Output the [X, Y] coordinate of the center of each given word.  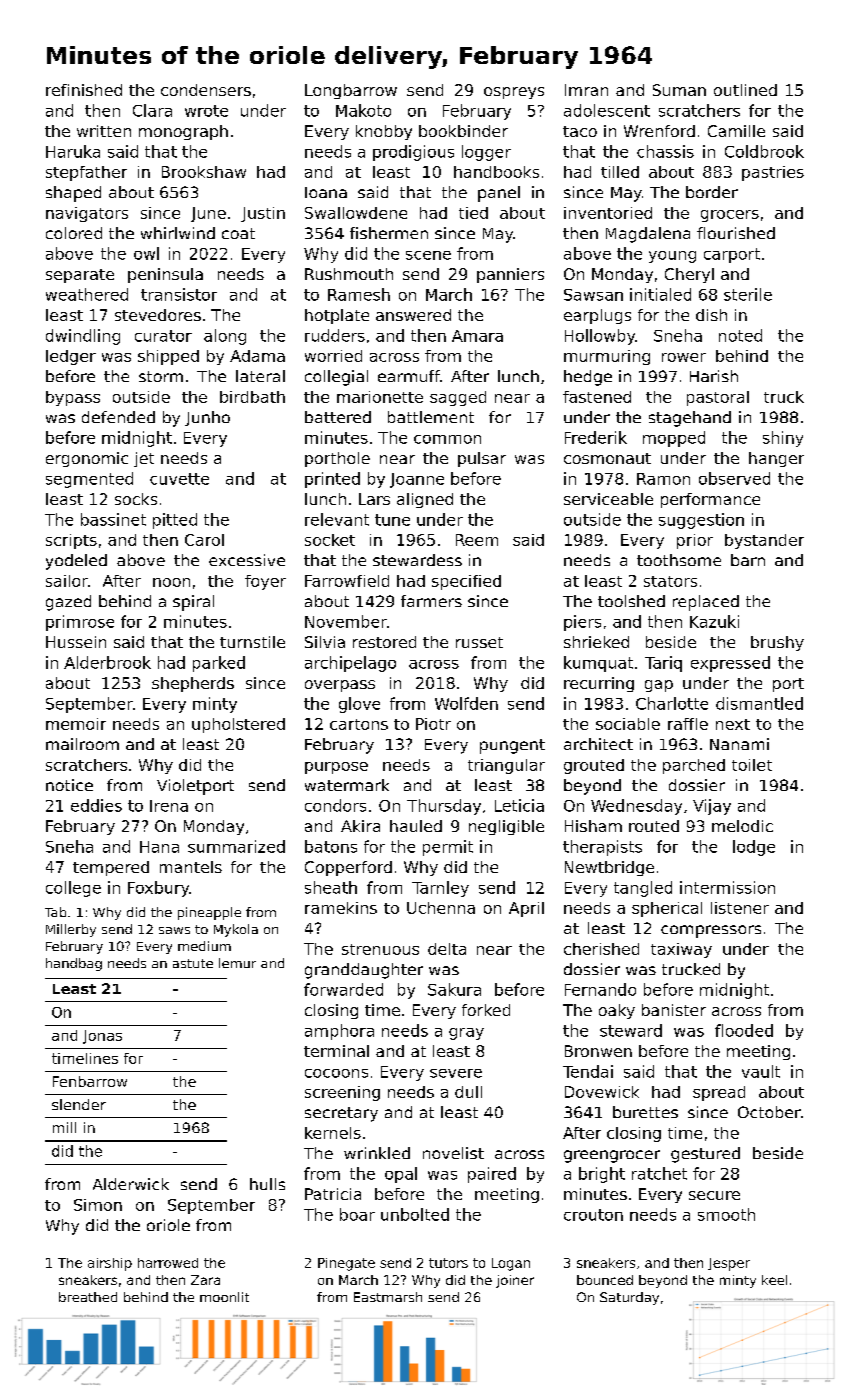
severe [456, 1073]
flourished [736, 233]
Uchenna [441, 908]
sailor [67, 581]
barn [748, 560]
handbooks [496, 172]
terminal [336, 1051]
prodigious [413, 153]
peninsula [165, 275]
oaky [617, 1011]
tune [392, 520]
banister [674, 1010]
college [73, 889]
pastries [773, 173]
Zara [205, 1280]
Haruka [73, 151]
